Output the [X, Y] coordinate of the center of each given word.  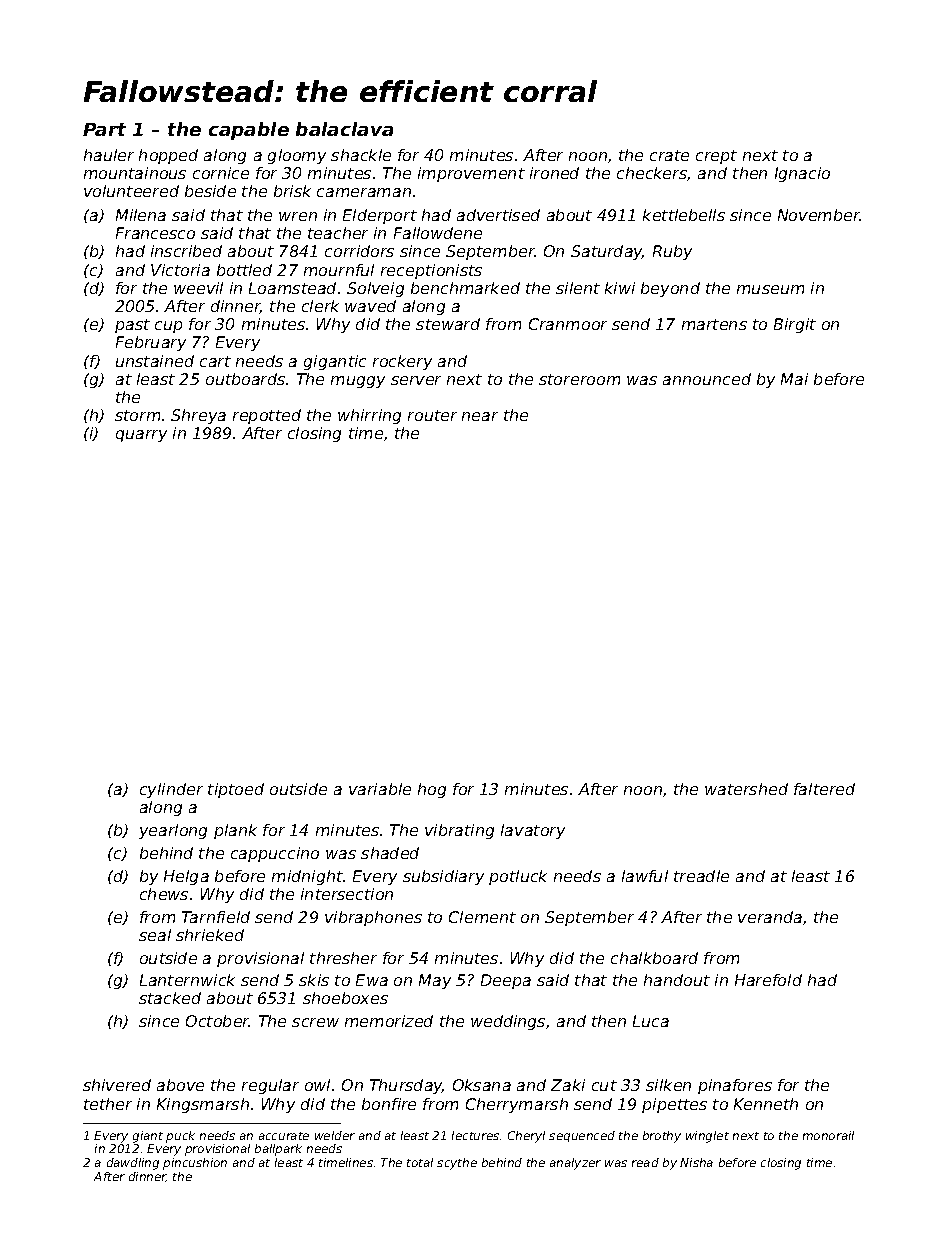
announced [707, 379]
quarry [141, 436]
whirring [369, 416]
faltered [824, 789]
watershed [746, 789]
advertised [498, 215]
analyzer [575, 1164]
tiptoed [236, 790]
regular [270, 1086]
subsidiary [443, 877]
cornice [221, 173]
